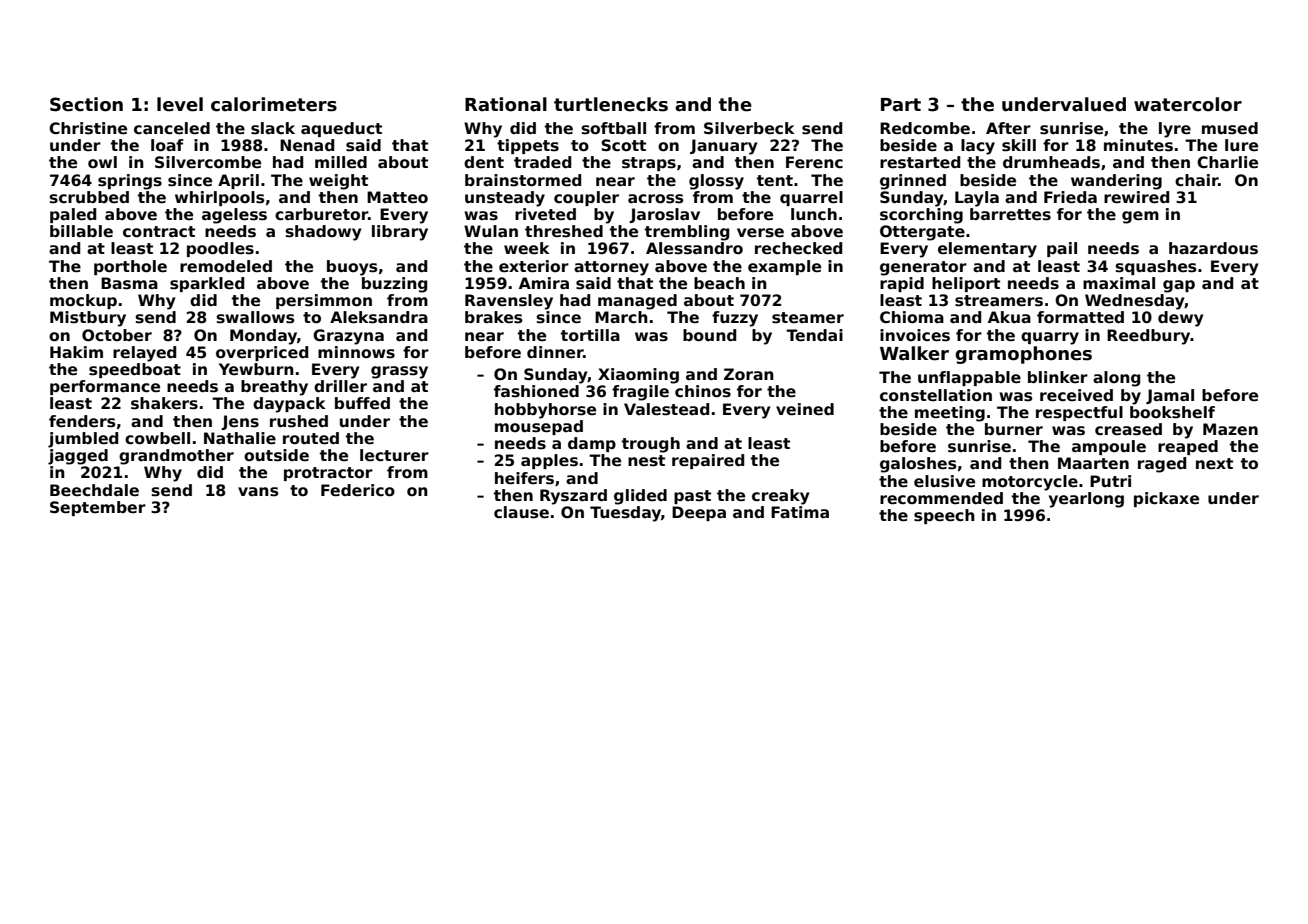 This screenshot has height=924, width=1308. What do you see at coordinates (98, 508) in the screenshot?
I see `September` at bounding box center [98, 508].
